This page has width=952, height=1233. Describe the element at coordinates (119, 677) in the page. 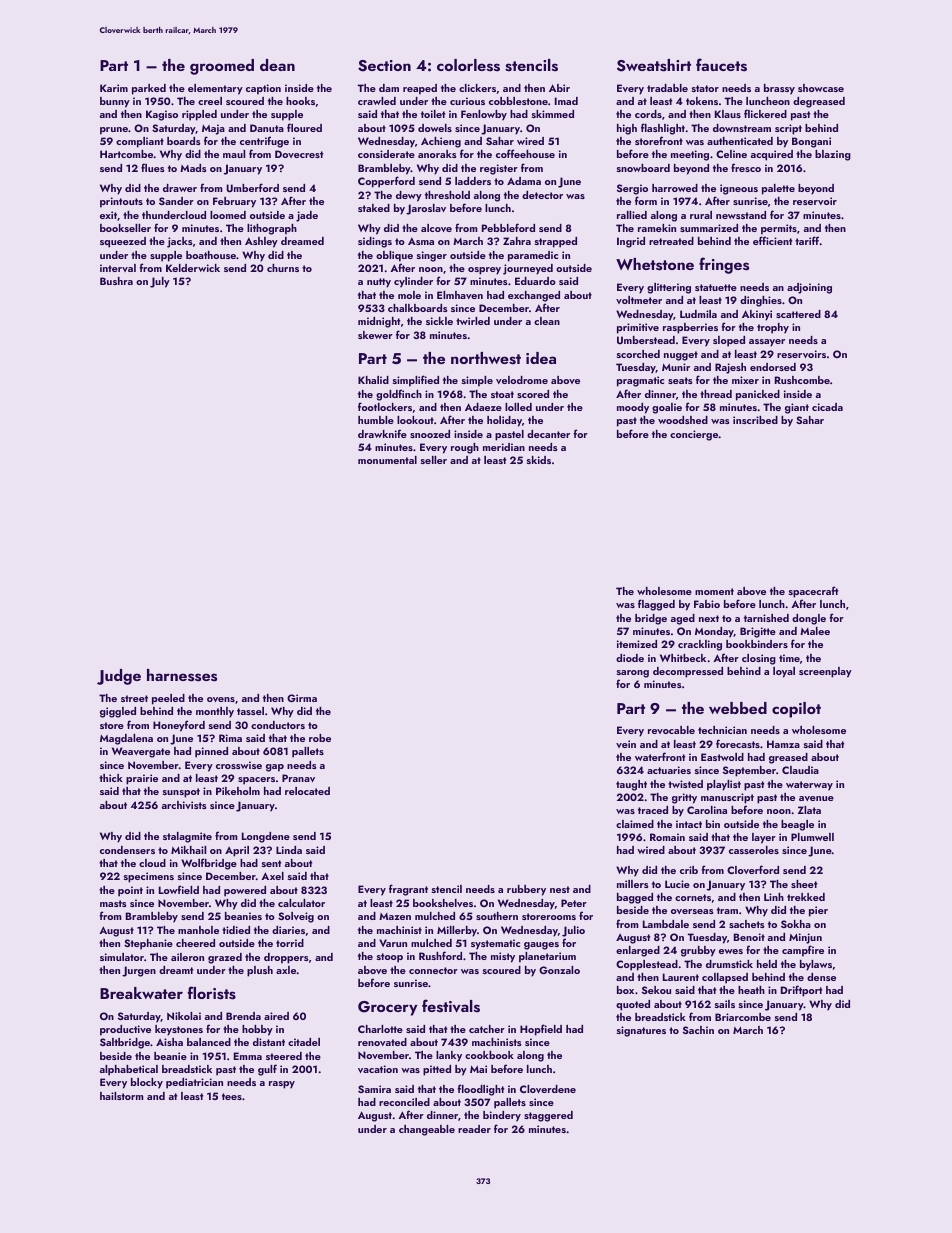

I see `Judge` at that location.
